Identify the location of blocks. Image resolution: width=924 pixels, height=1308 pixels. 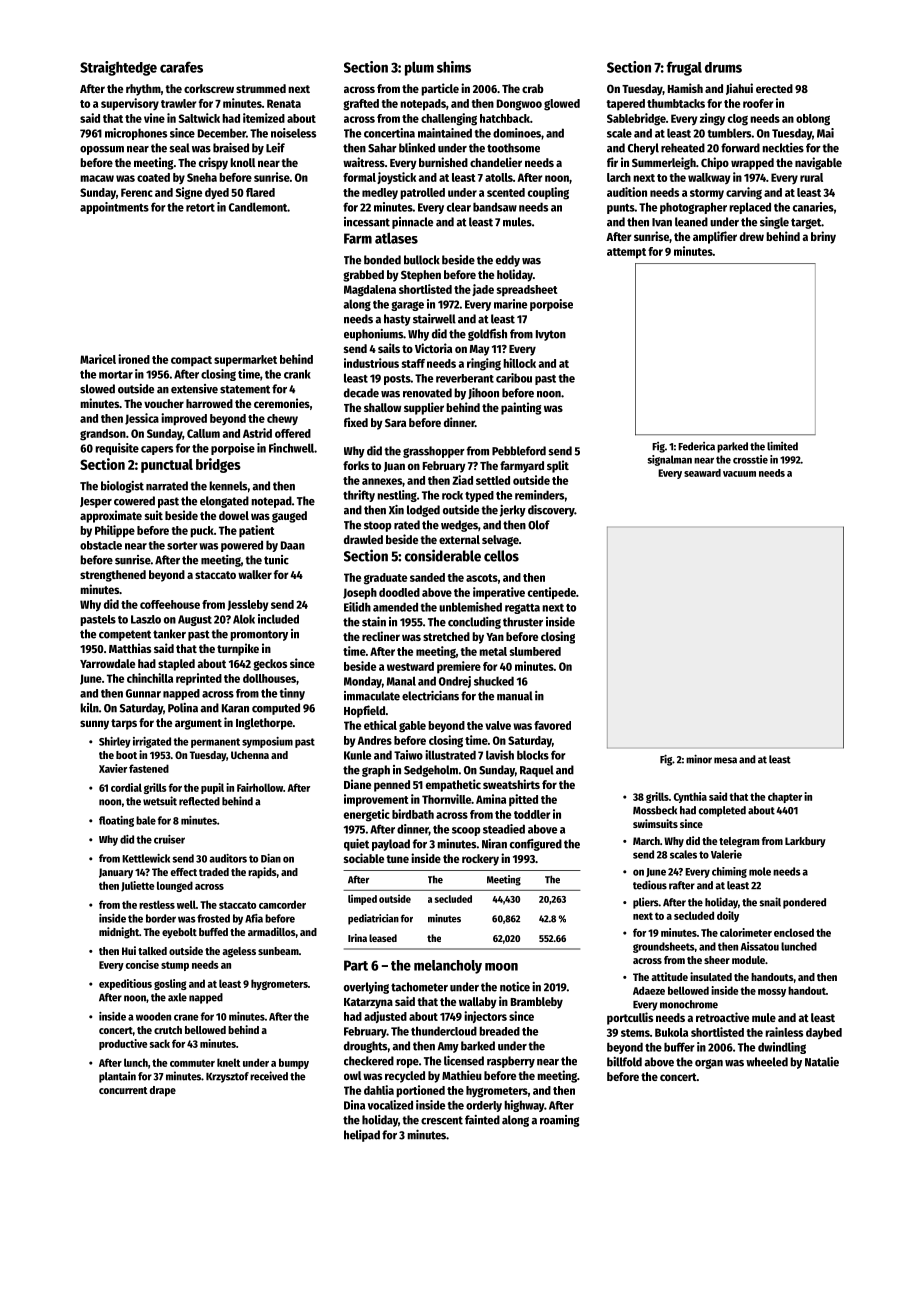
(533, 755).
